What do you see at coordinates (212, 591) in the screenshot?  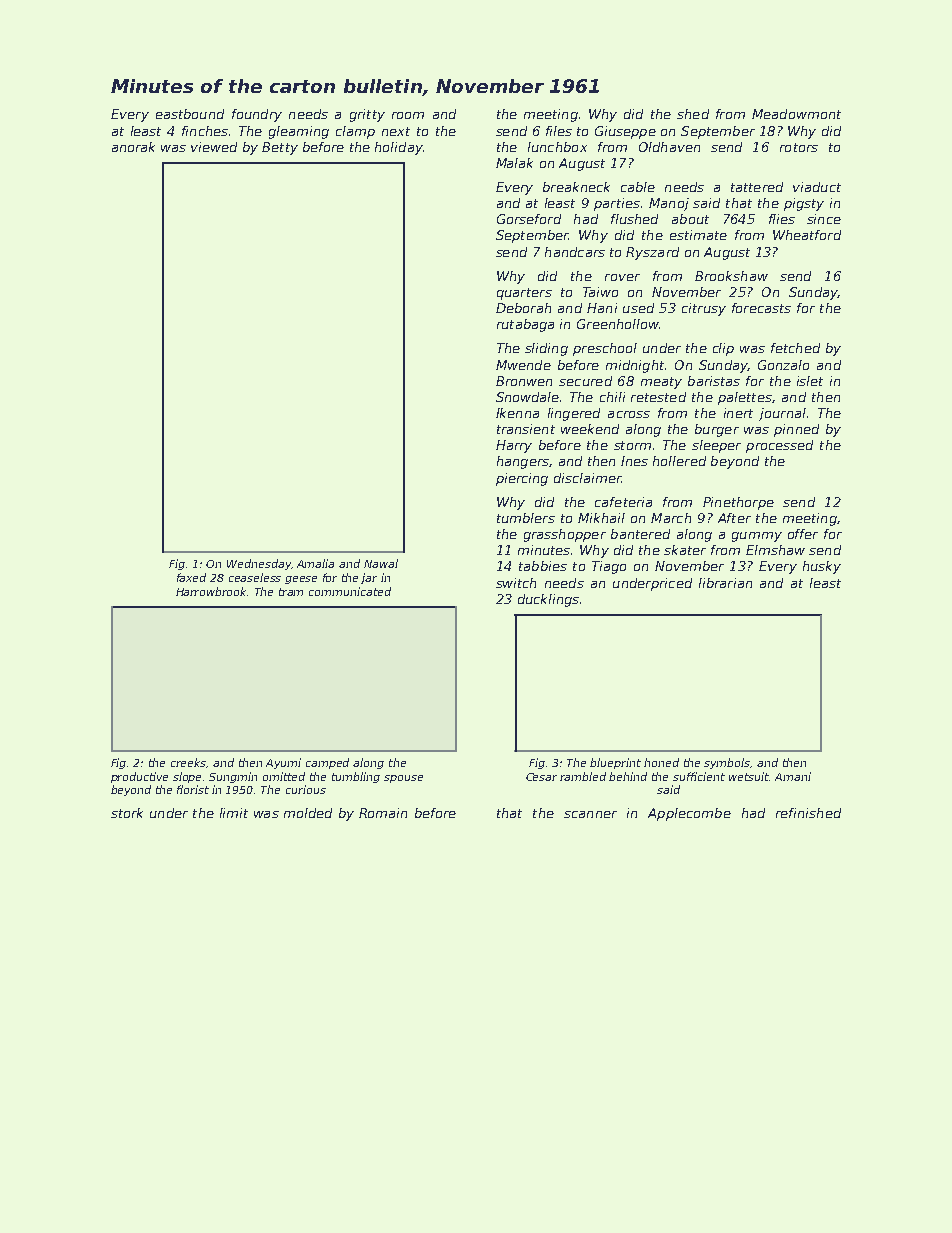 I see `Harrowbrook` at bounding box center [212, 591].
